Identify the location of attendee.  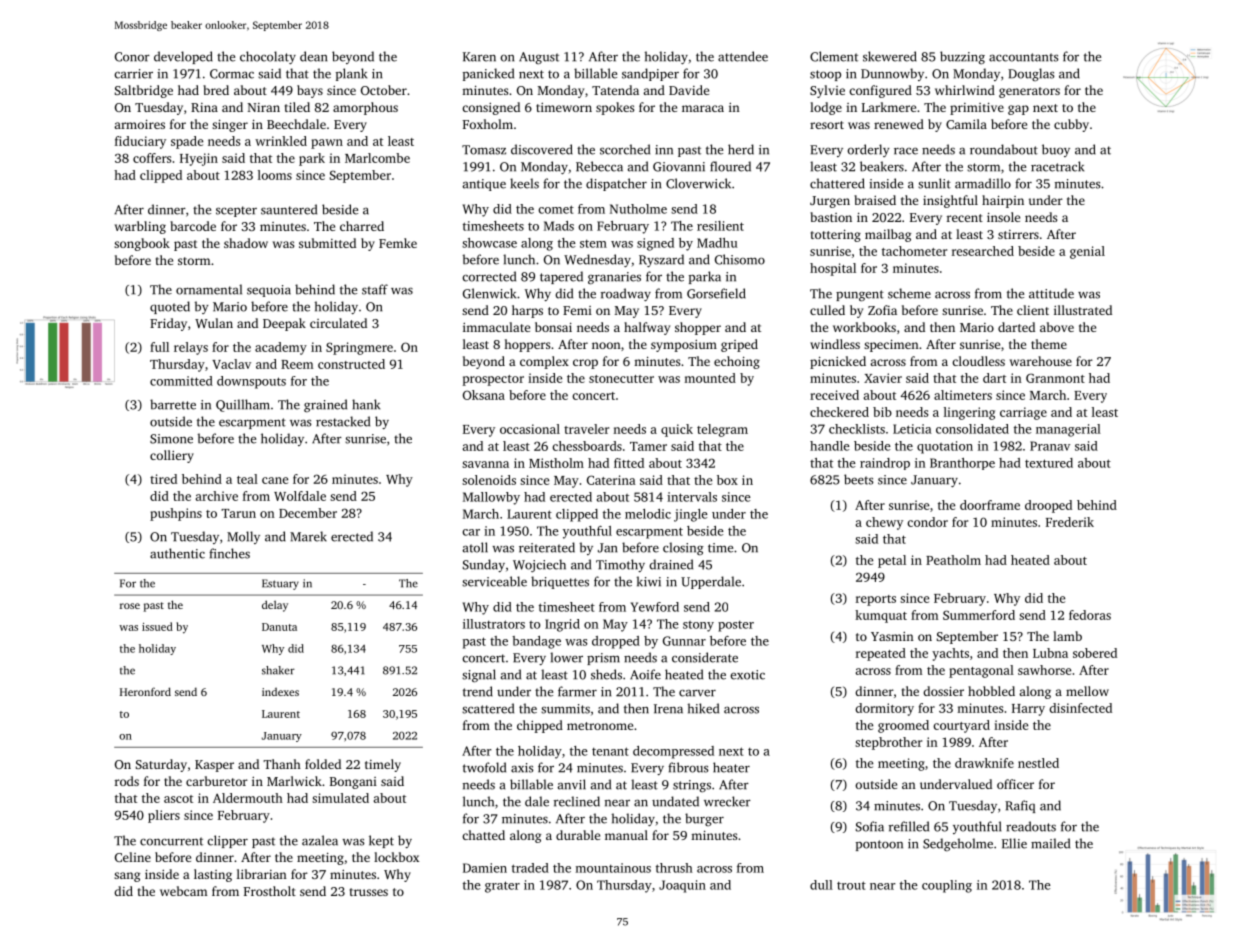
(743, 56).
